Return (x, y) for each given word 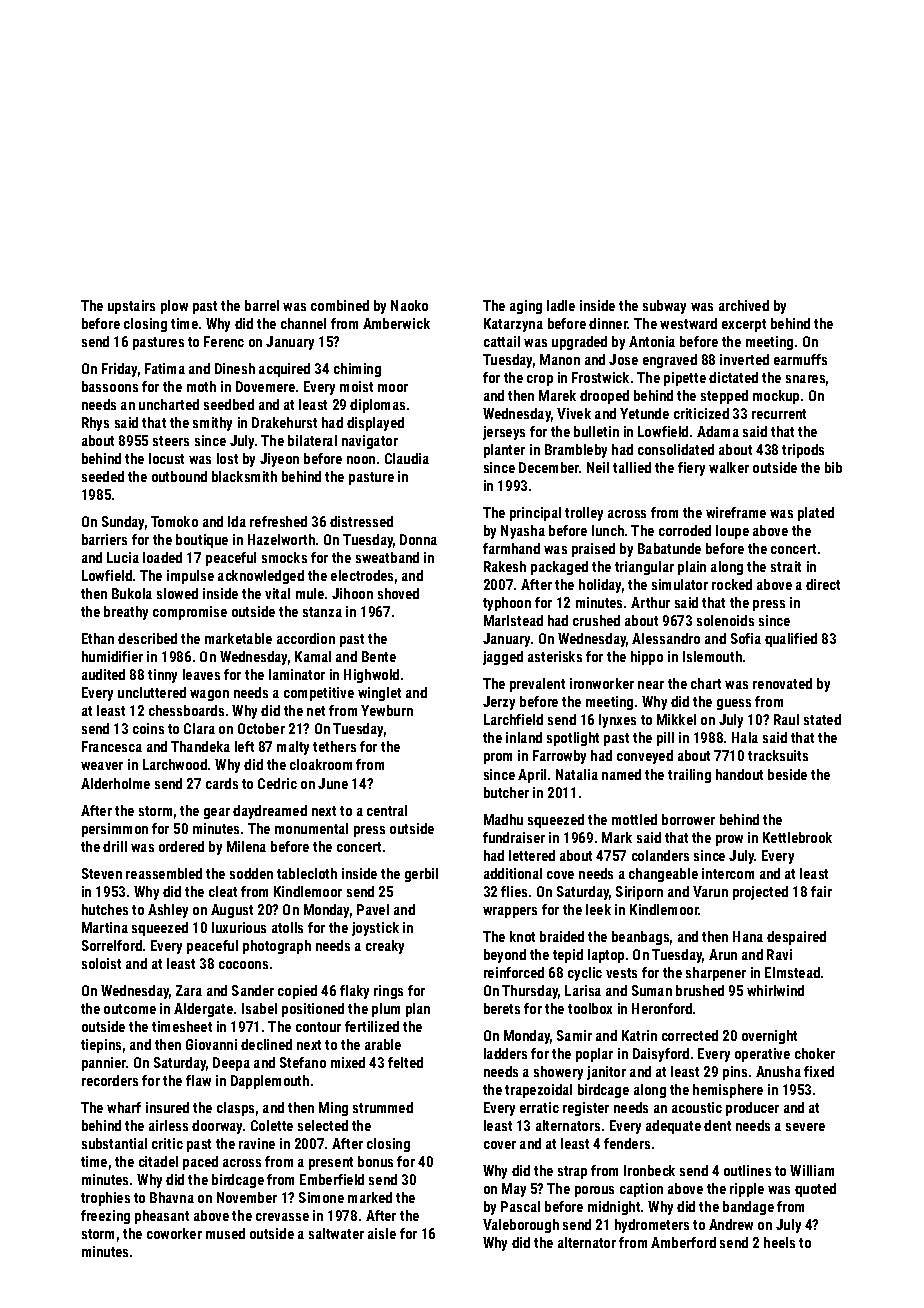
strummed (383, 1107)
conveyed (645, 757)
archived (744, 305)
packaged (559, 568)
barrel (262, 305)
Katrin (639, 1035)
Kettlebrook (797, 837)
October (261, 728)
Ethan (98, 638)
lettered (532, 855)
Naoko (409, 305)
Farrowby (559, 757)
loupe (732, 532)
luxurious (239, 927)
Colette (272, 1125)
